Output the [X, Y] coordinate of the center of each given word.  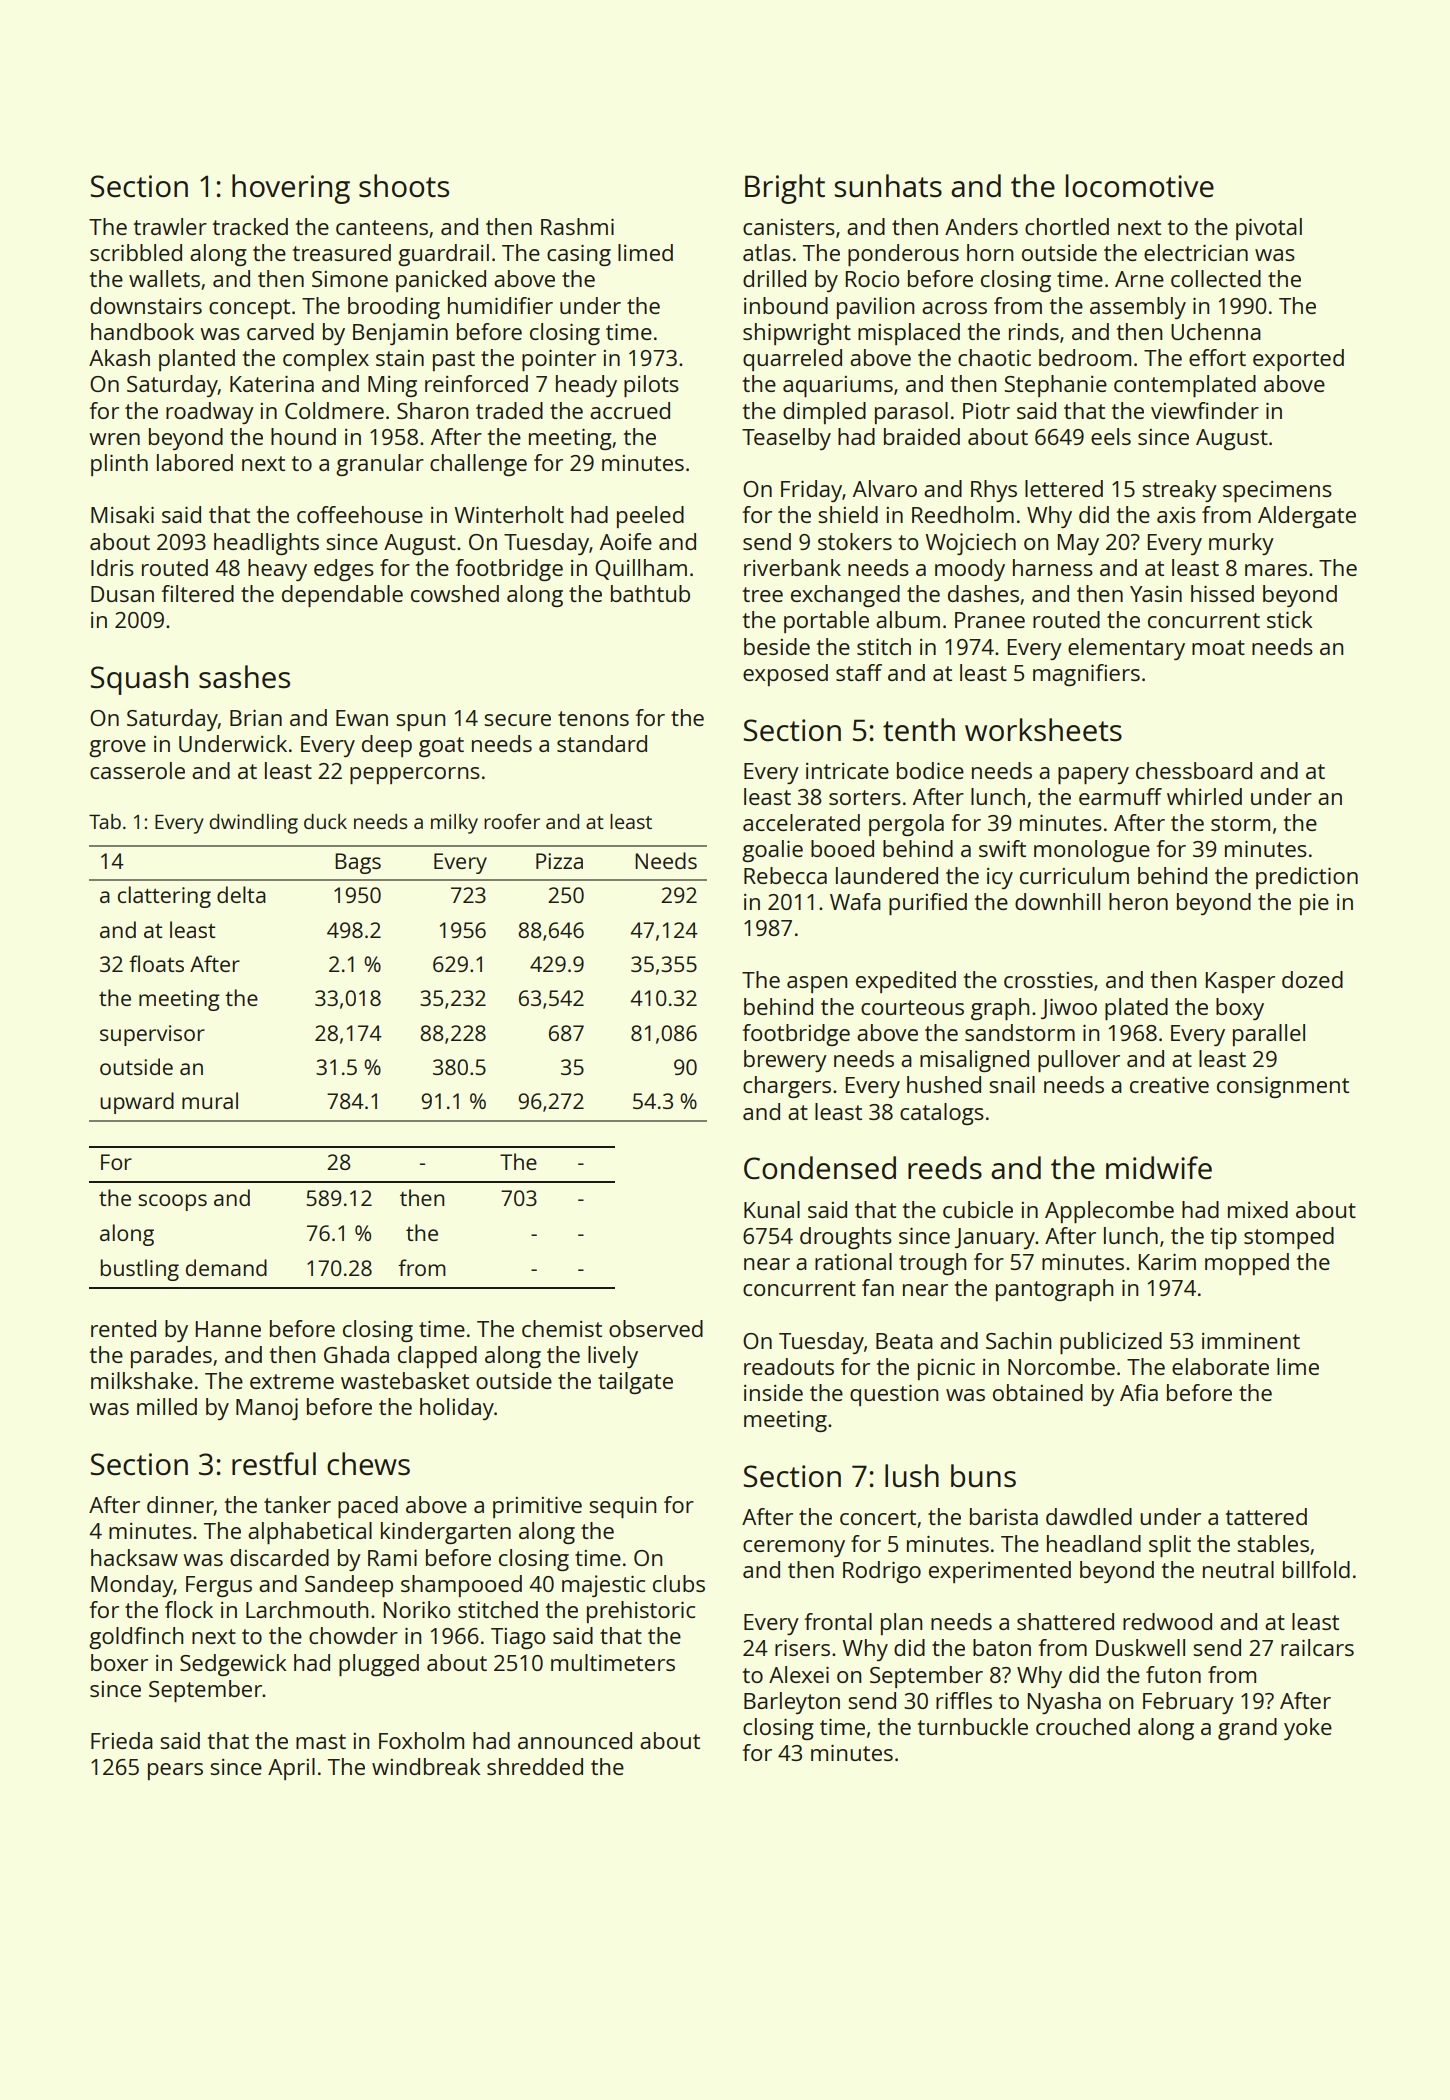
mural [210, 1100]
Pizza [559, 861]
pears [175, 1771]
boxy [1240, 1009]
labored [195, 462]
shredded [535, 1766]
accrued [630, 410]
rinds [1034, 331]
